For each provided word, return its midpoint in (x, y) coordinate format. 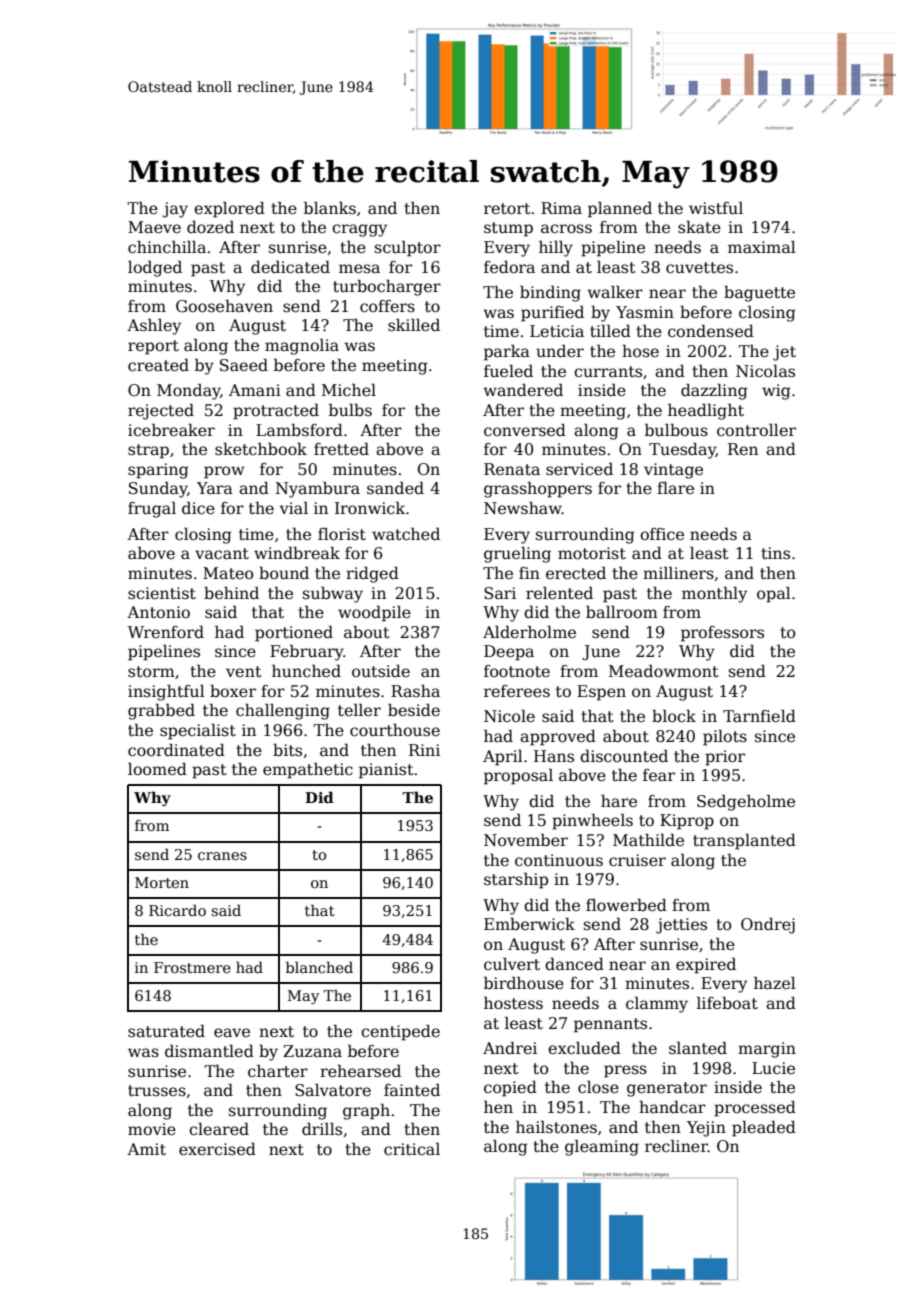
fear (659, 775)
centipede (400, 1032)
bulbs (350, 410)
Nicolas (765, 371)
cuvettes (699, 268)
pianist (386, 771)
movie (152, 1129)
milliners (678, 573)
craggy (359, 230)
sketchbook (261, 449)
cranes (222, 856)
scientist (162, 593)
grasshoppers (538, 490)
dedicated (290, 267)
